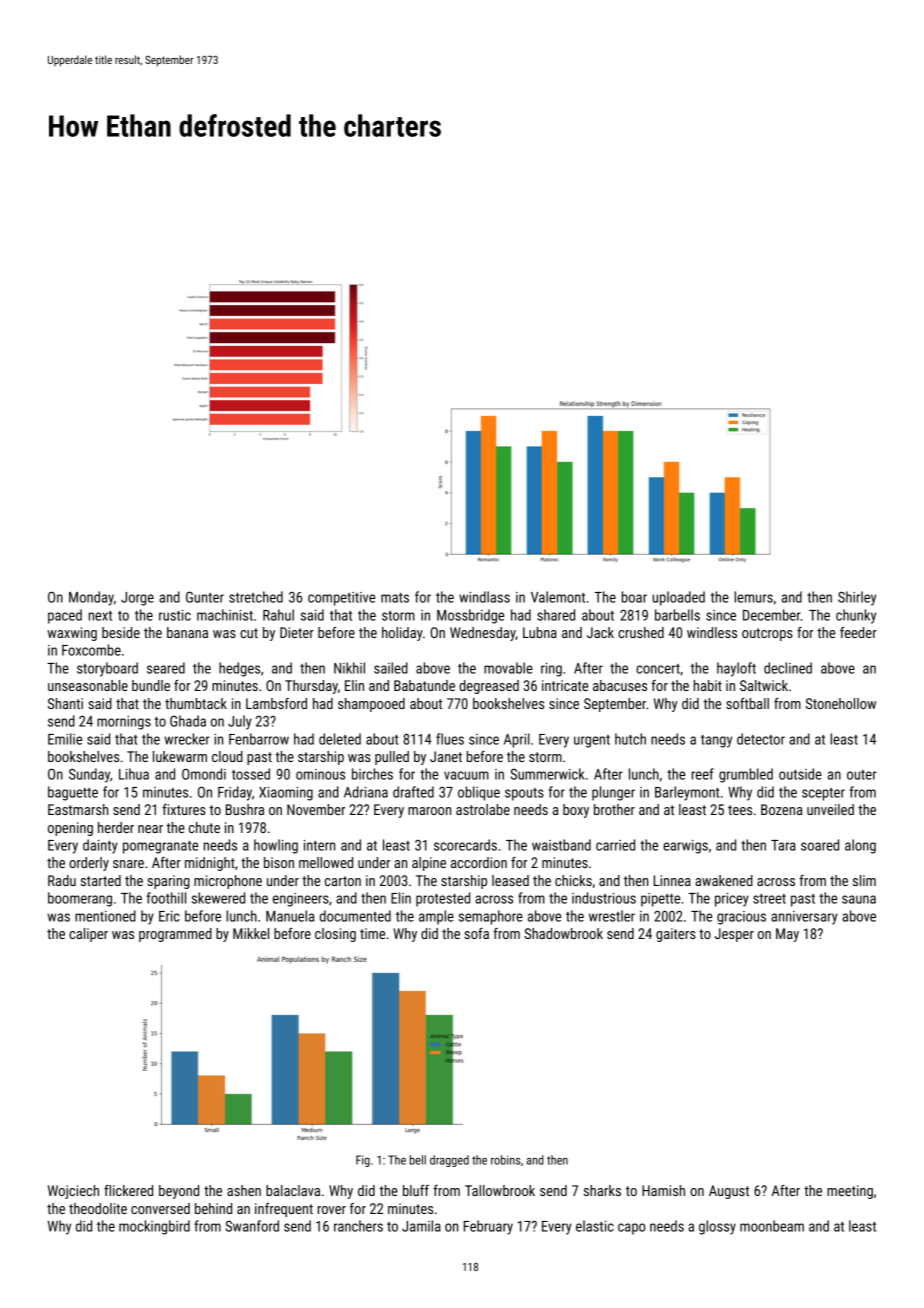 The height and width of the screenshot is (1308, 924). Describe the element at coordinates (73, 1192) in the screenshot. I see `Wojciech` at that location.
